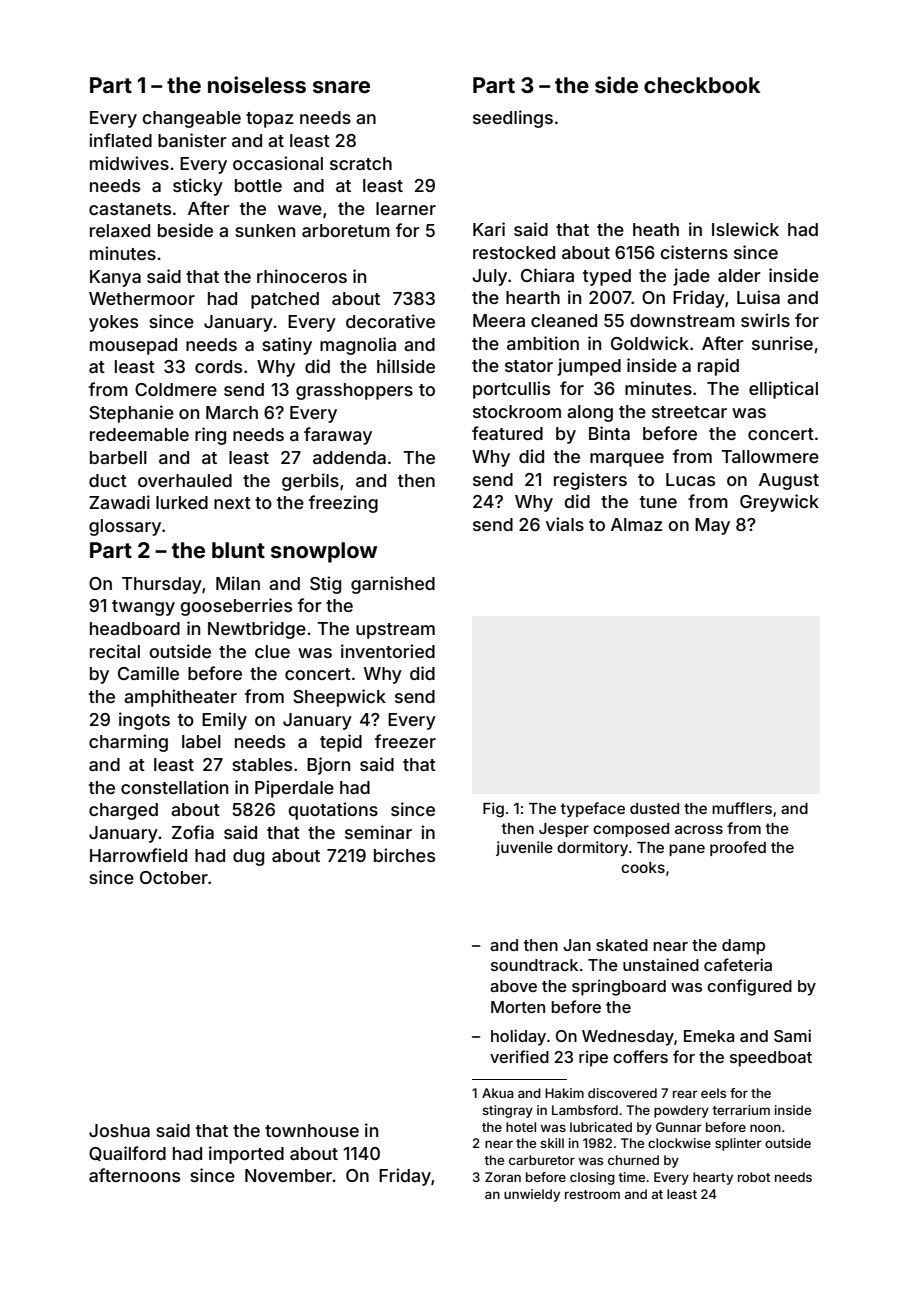 Image resolution: width=908 pixels, height=1316 pixels. What do you see at coordinates (712, 526) in the screenshot?
I see `May` at bounding box center [712, 526].
